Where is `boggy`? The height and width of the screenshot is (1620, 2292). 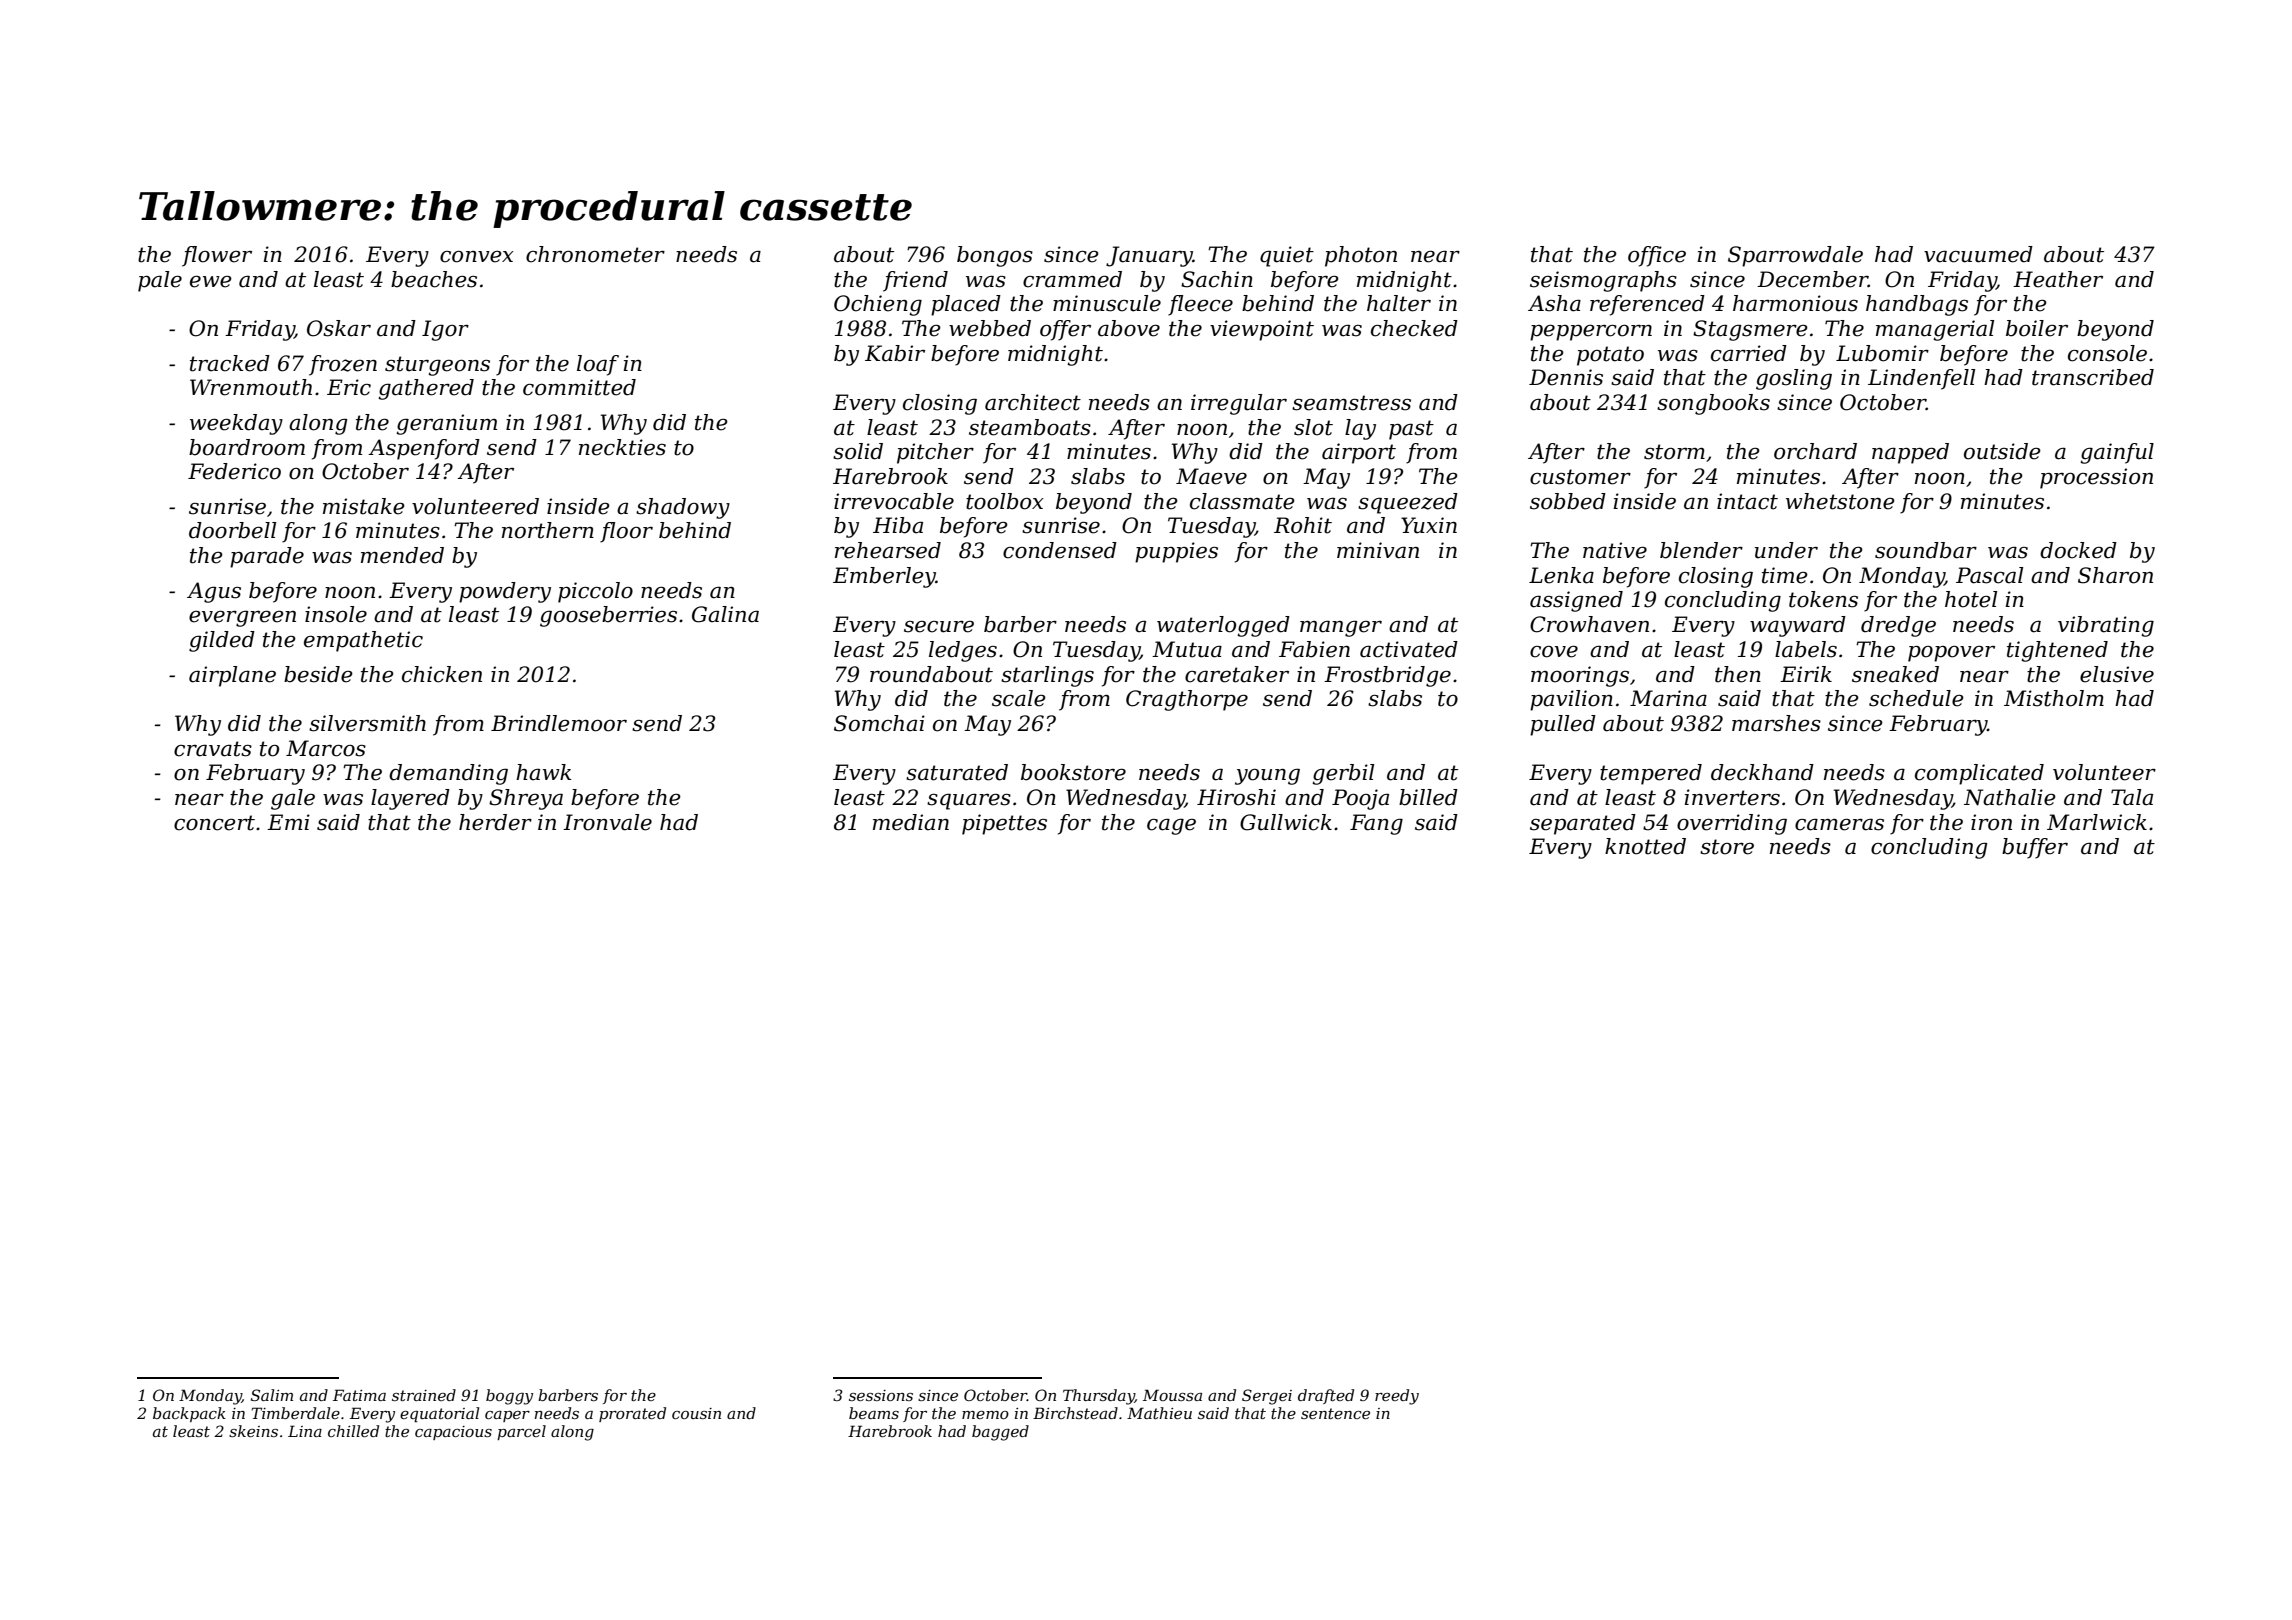
boggy is located at coordinates (509, 1397).
